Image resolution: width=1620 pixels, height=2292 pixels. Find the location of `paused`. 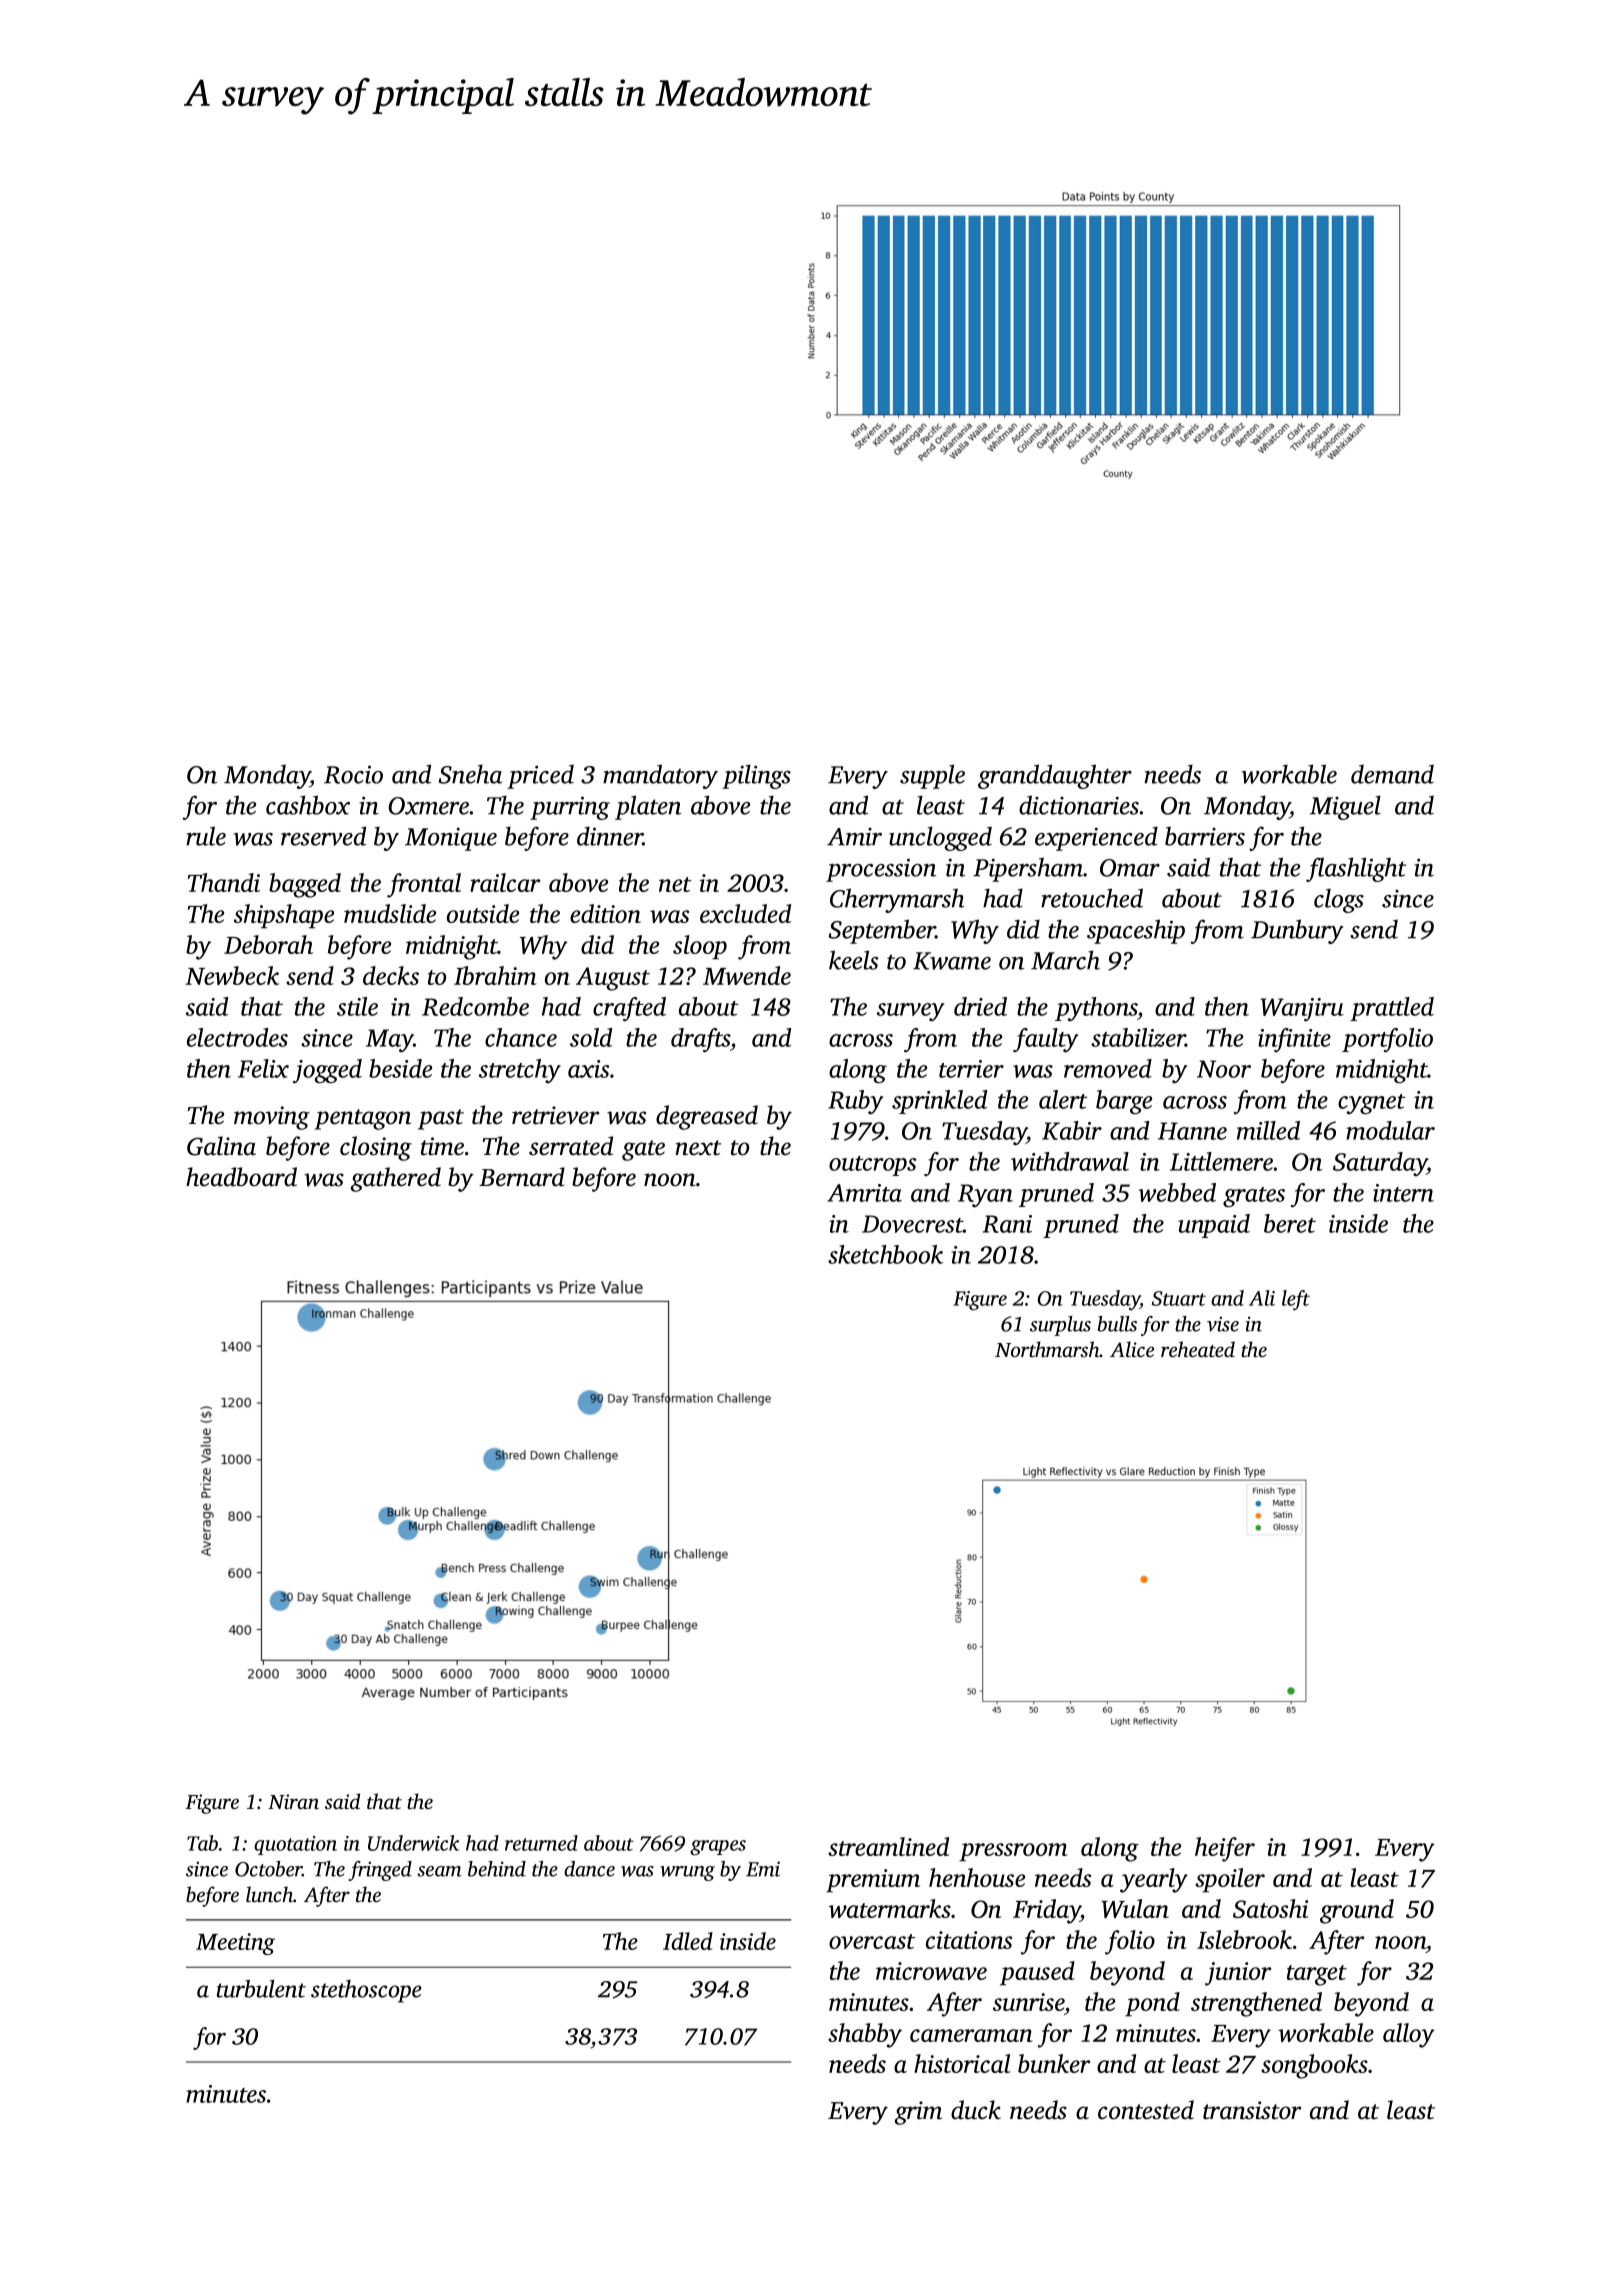

paused is located at coordinates (1037, 1973).
